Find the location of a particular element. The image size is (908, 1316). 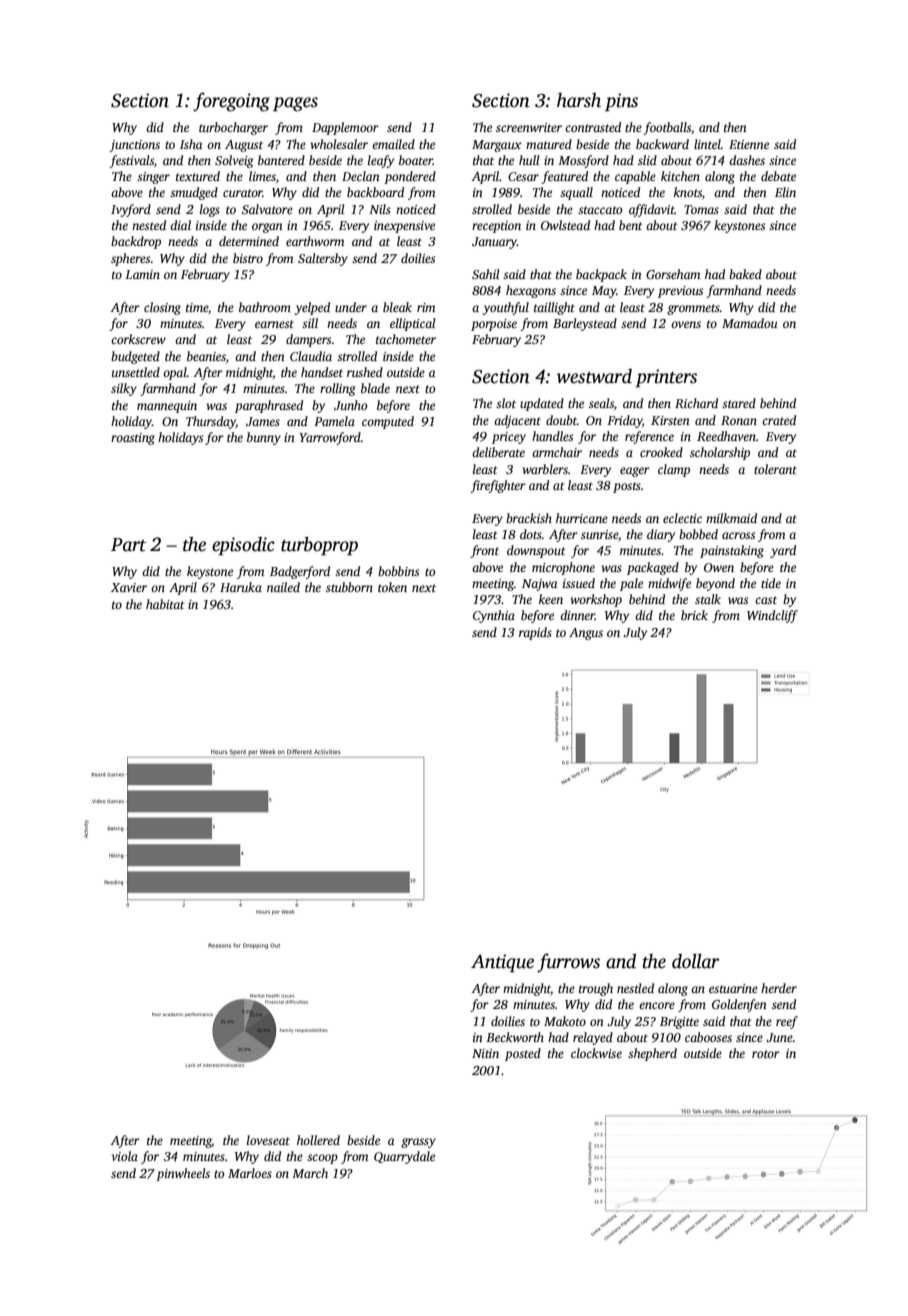

Etienne is located at coordinates (749, 144).
